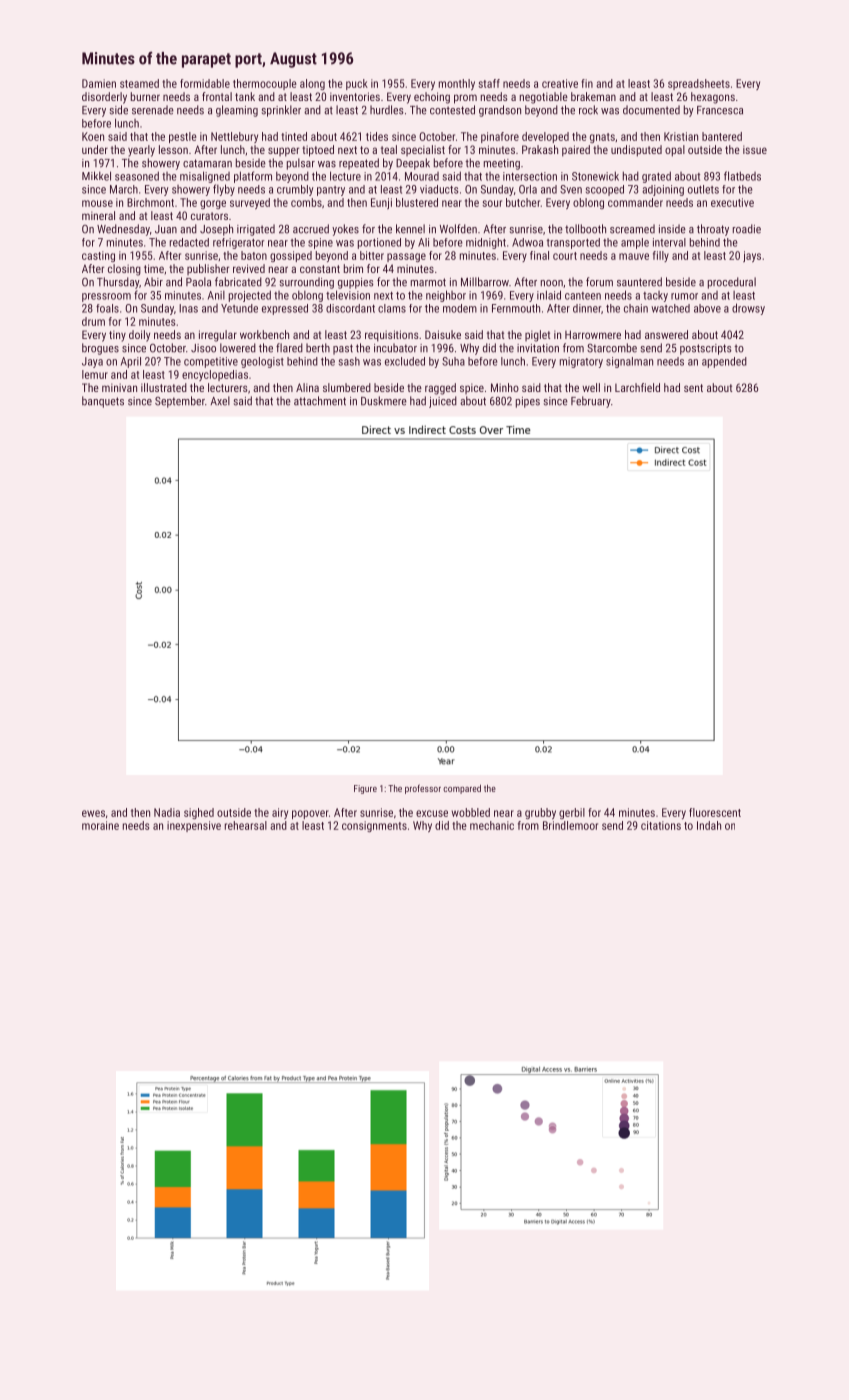 This document has width=849, height=1400. What do you see at coordinates (707, 308) in the document?
I see `above` at bounding box center [707, 308].
